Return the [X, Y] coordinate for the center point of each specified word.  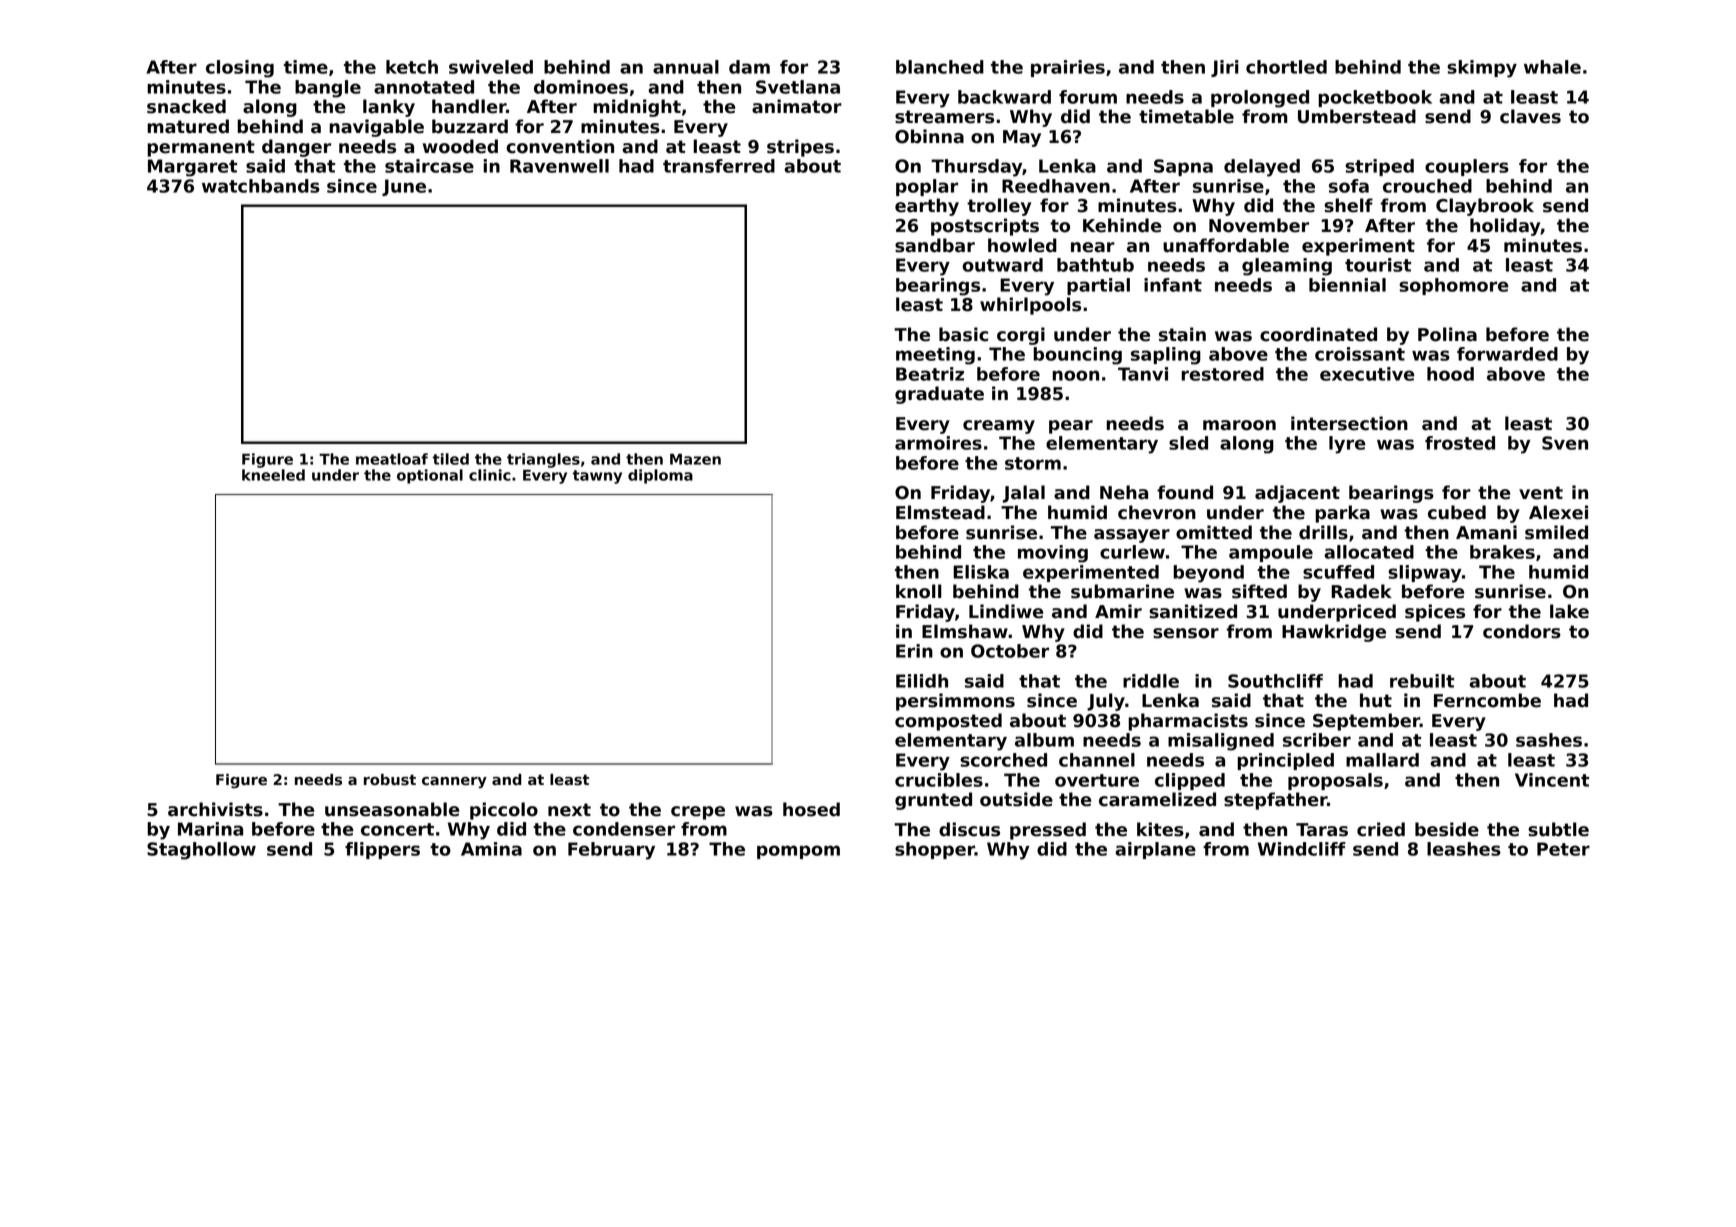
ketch [412, 67]
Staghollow [201, 851]
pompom [798, 852]
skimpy [1482, 69]
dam [749, 67]
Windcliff [1302, 849]
